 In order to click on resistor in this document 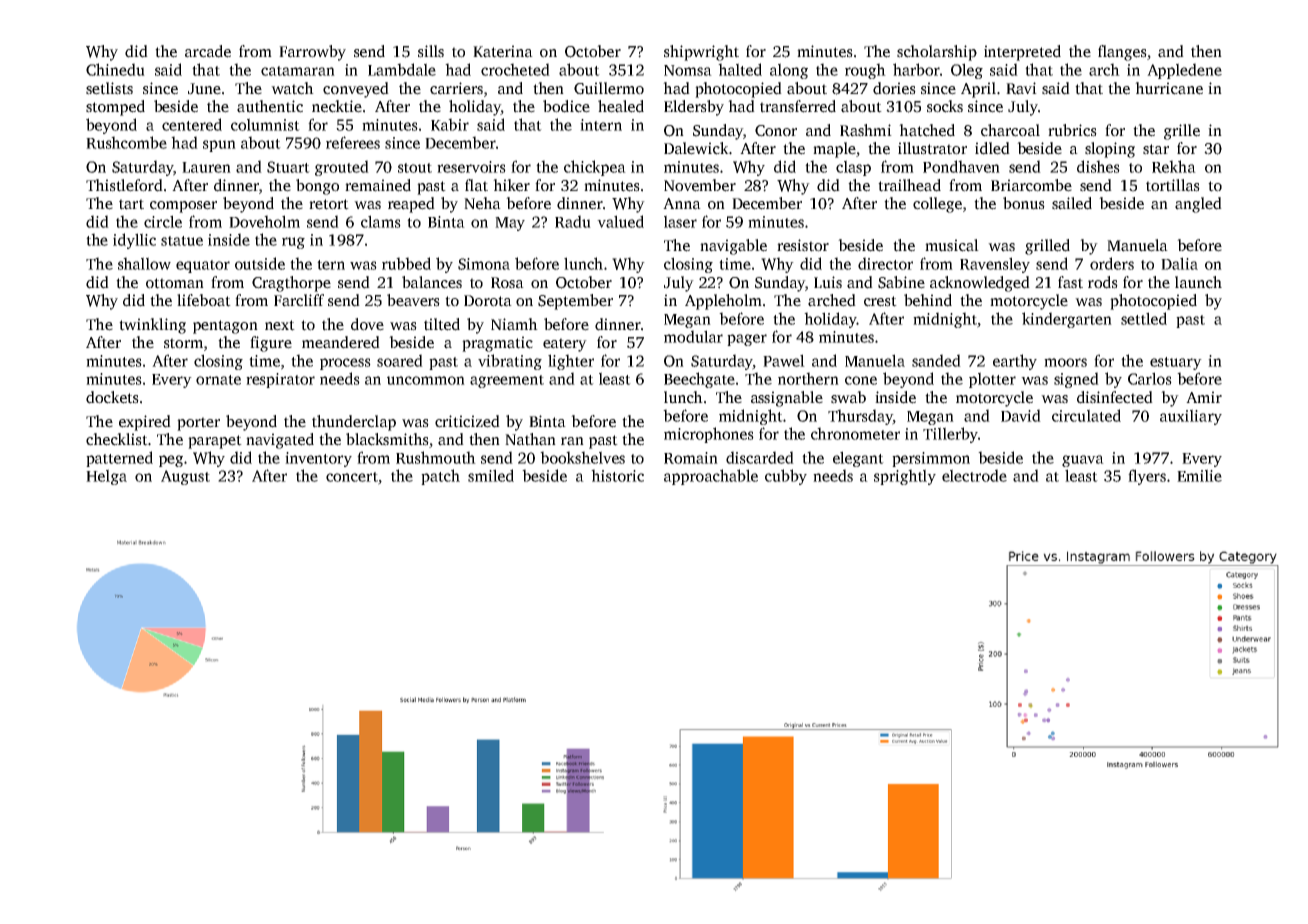, I will do `click(803, 245)`.
